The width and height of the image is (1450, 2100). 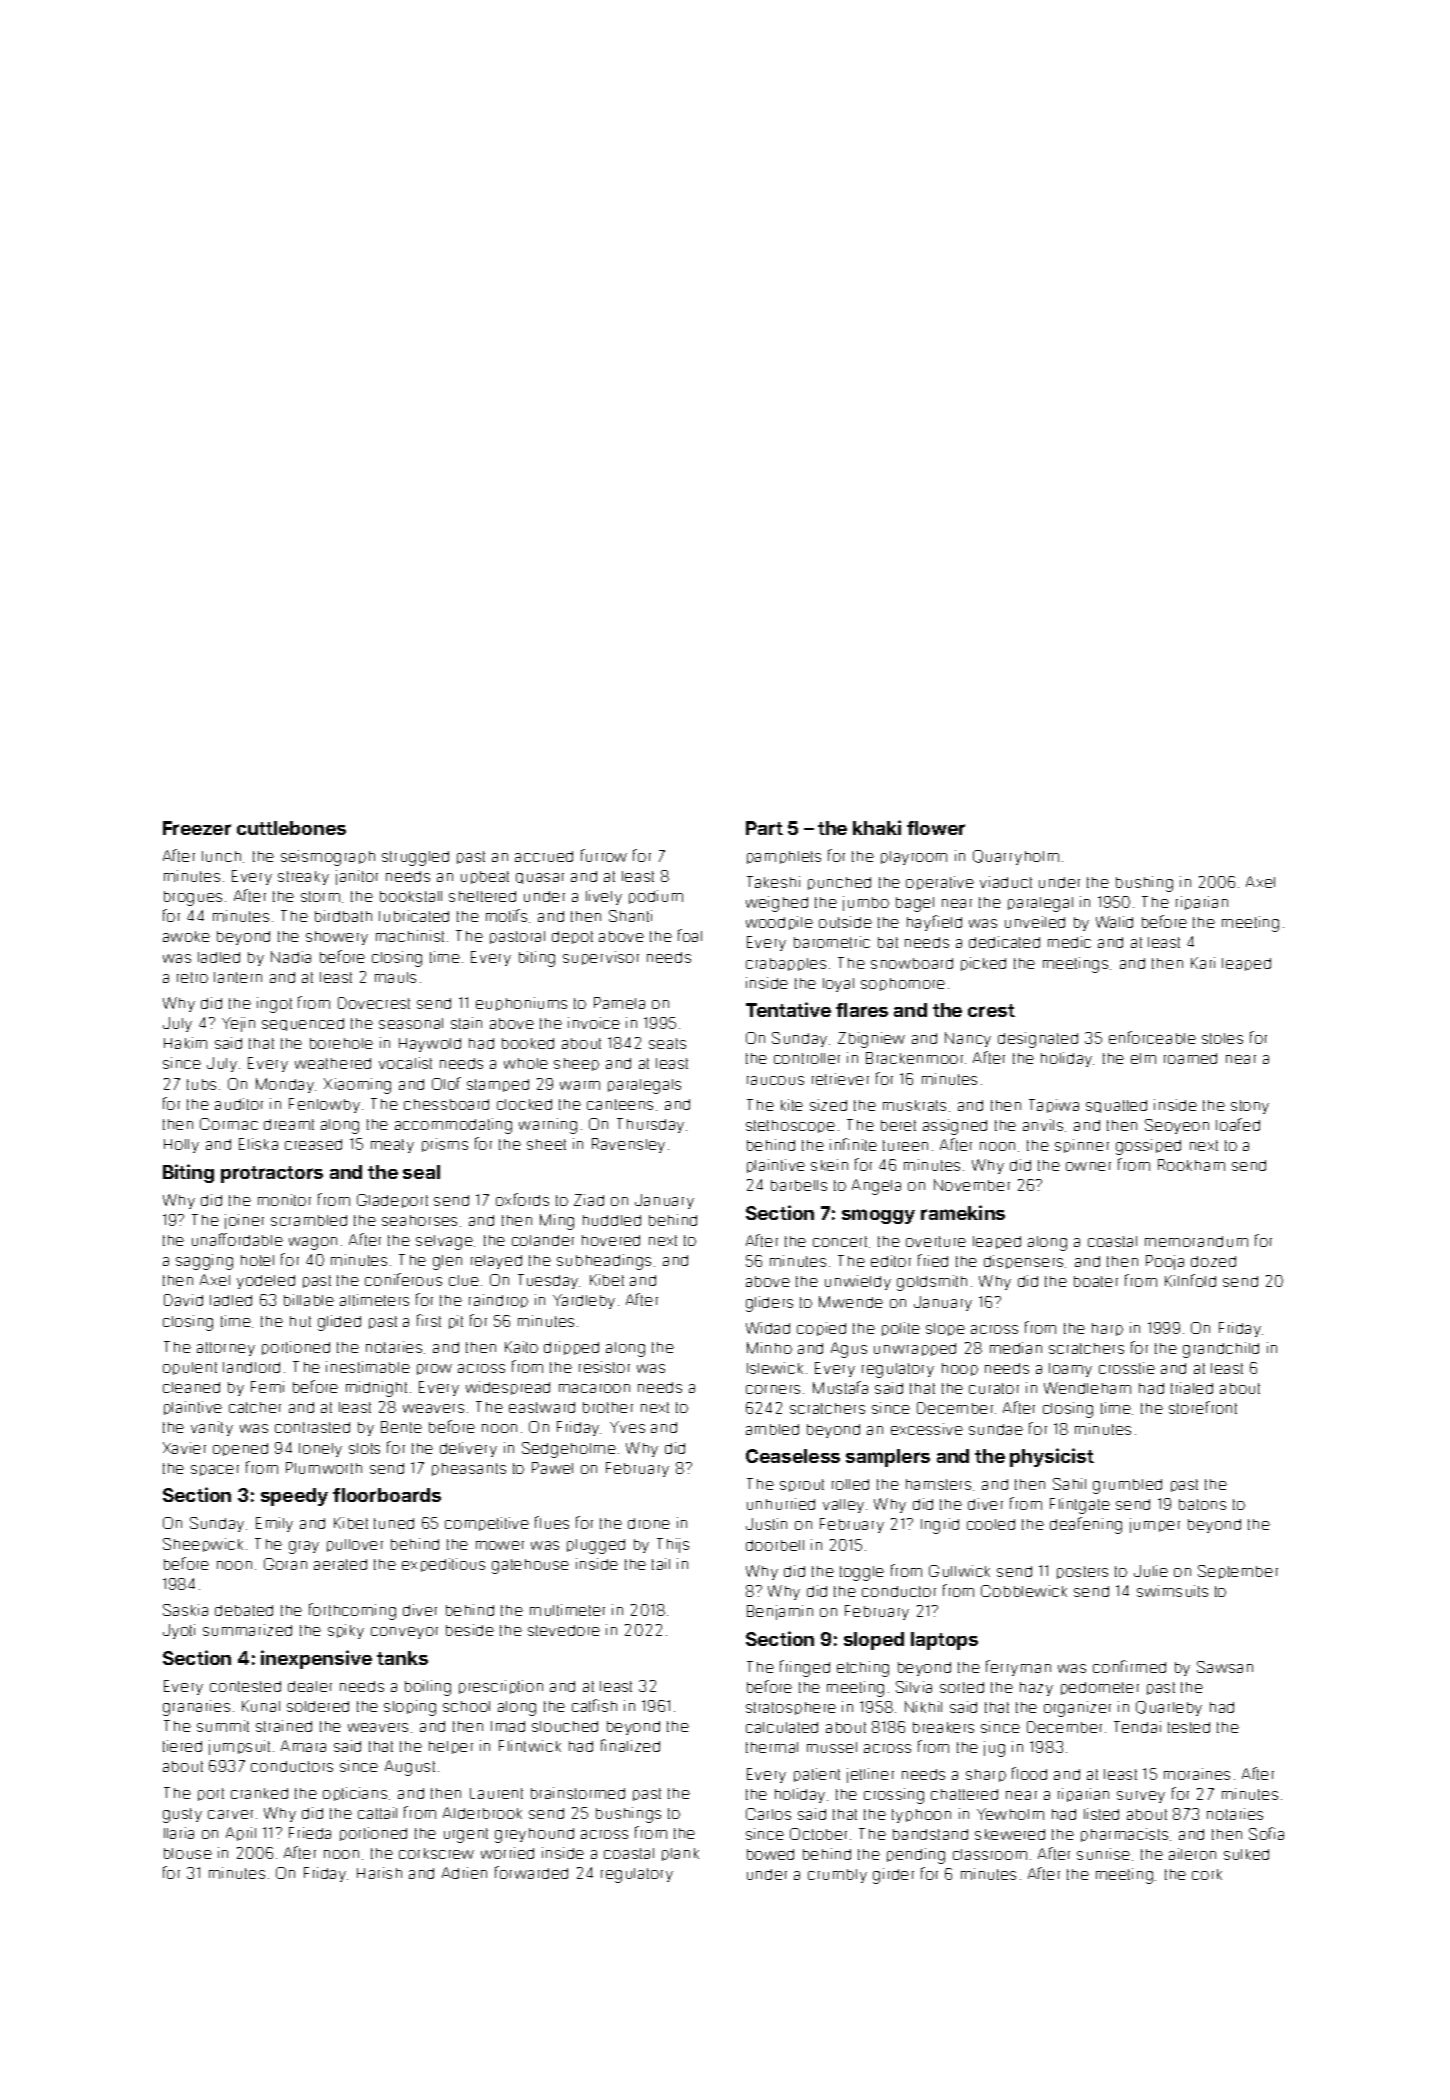 What do you see at coordinates (612, 1220) in the image?
I see `huddled` at bounding box center [612, 1220].
